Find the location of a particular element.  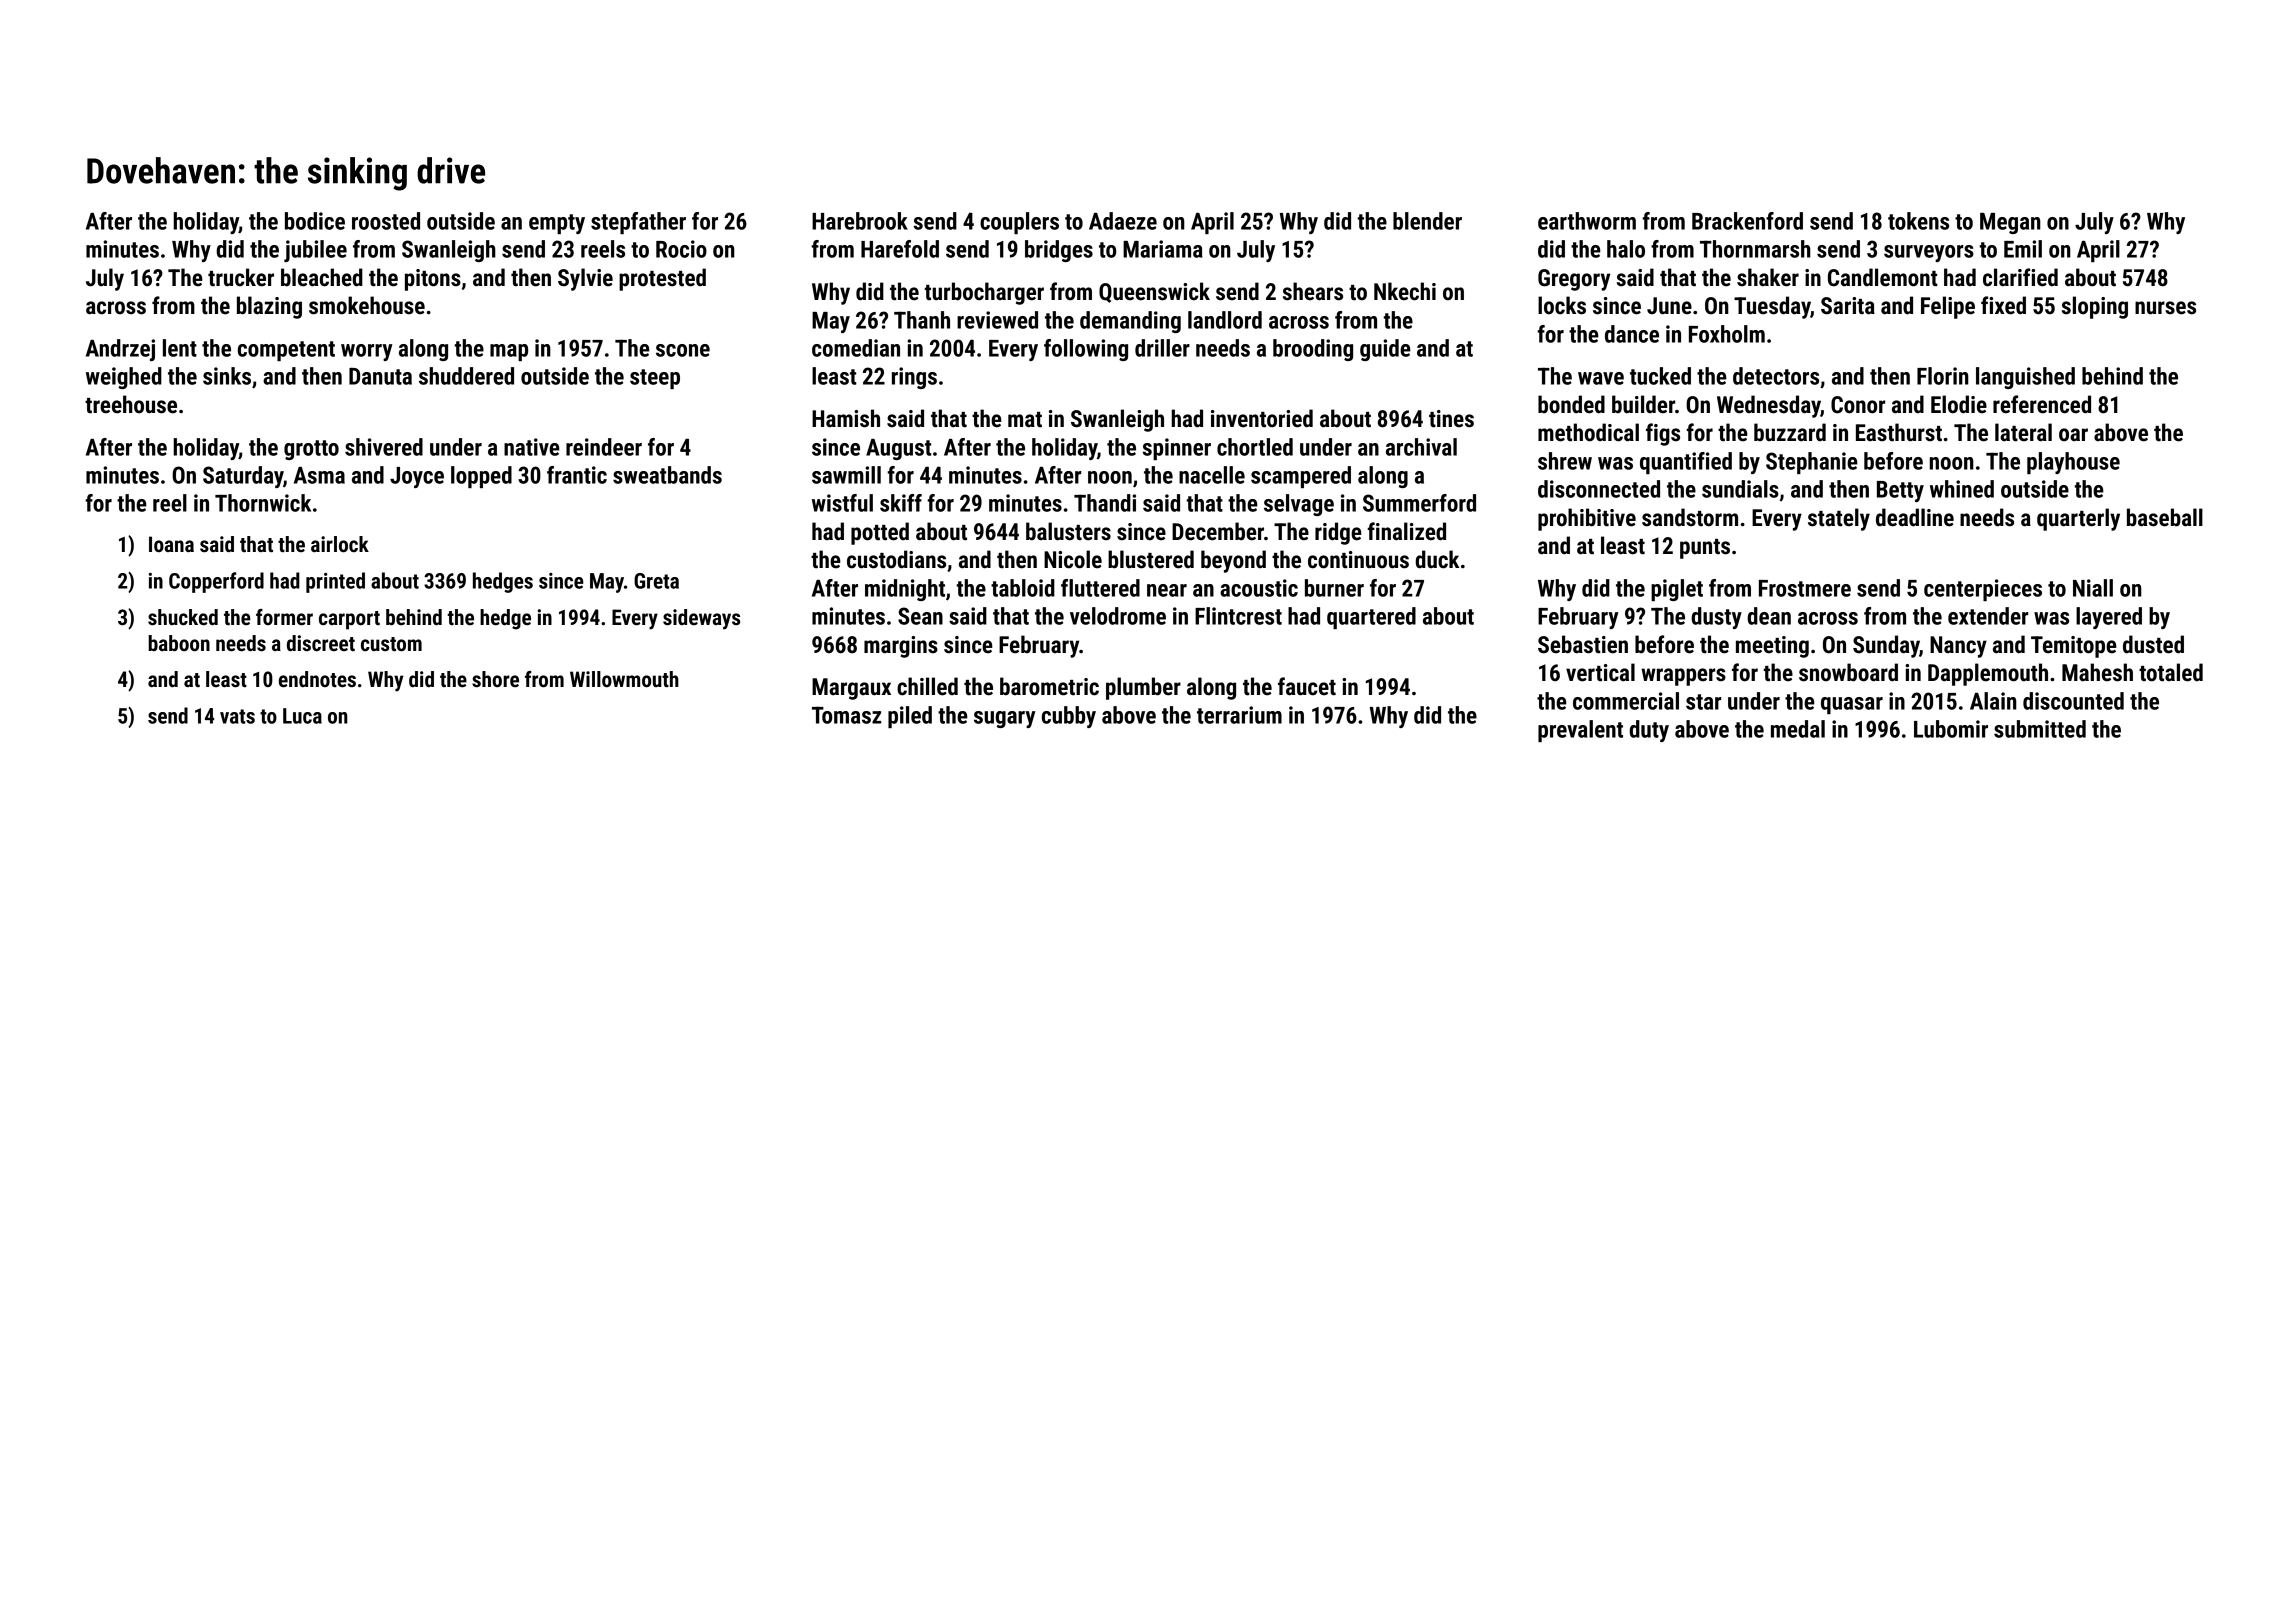

Betty is located at coordinates (1900, 491).
